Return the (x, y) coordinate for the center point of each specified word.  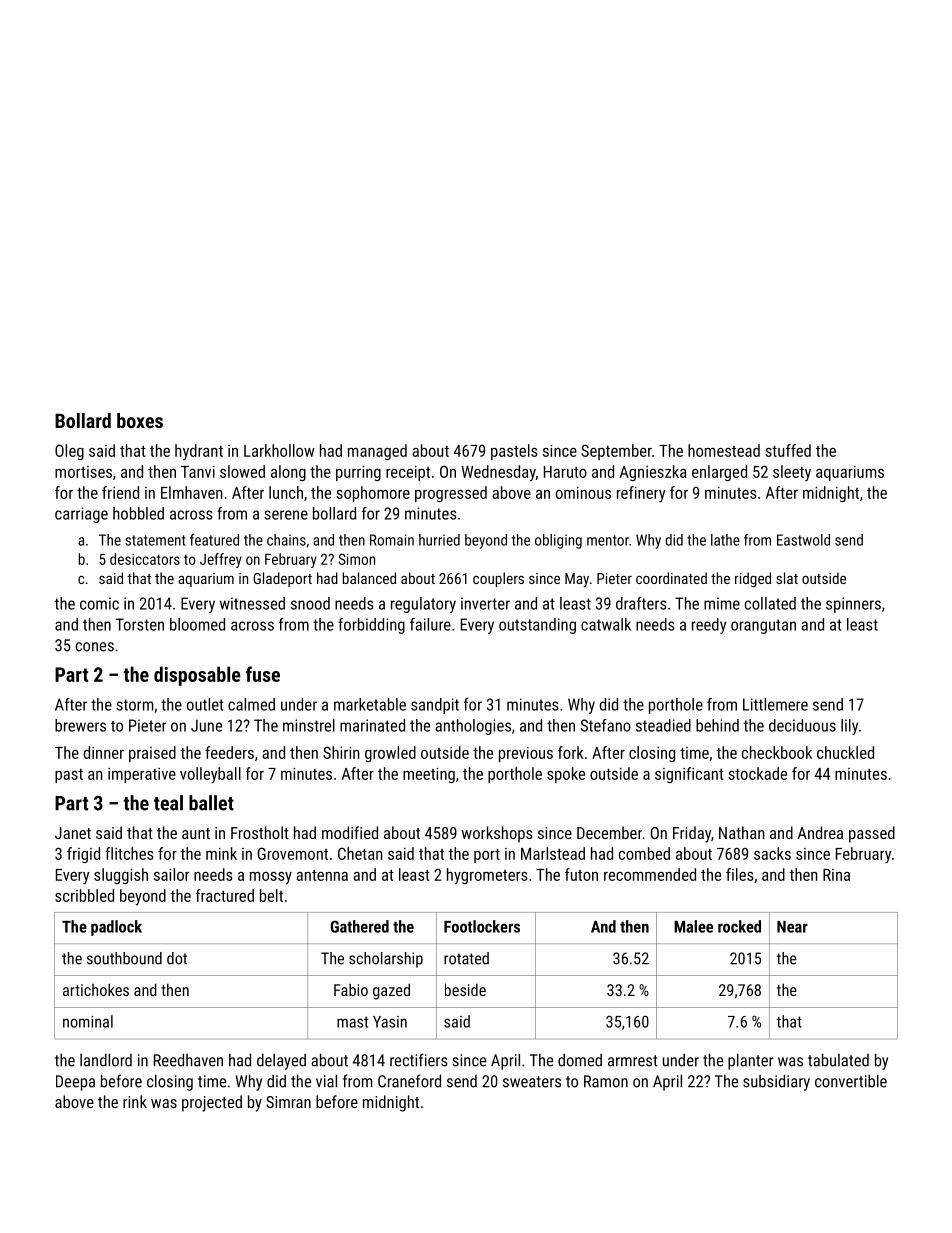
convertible (851, 1081)
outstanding (537, 626)
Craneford (409, 1081)
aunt (196, 833)
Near (792, 927)
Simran (288, 1102)
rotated (466, 958)
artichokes (96, 989)
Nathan (742, 832)
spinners (853, 605)
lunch (286, 492)
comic (99, 603)
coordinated (671, 578)
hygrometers (487, 876)
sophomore (373, 494)
